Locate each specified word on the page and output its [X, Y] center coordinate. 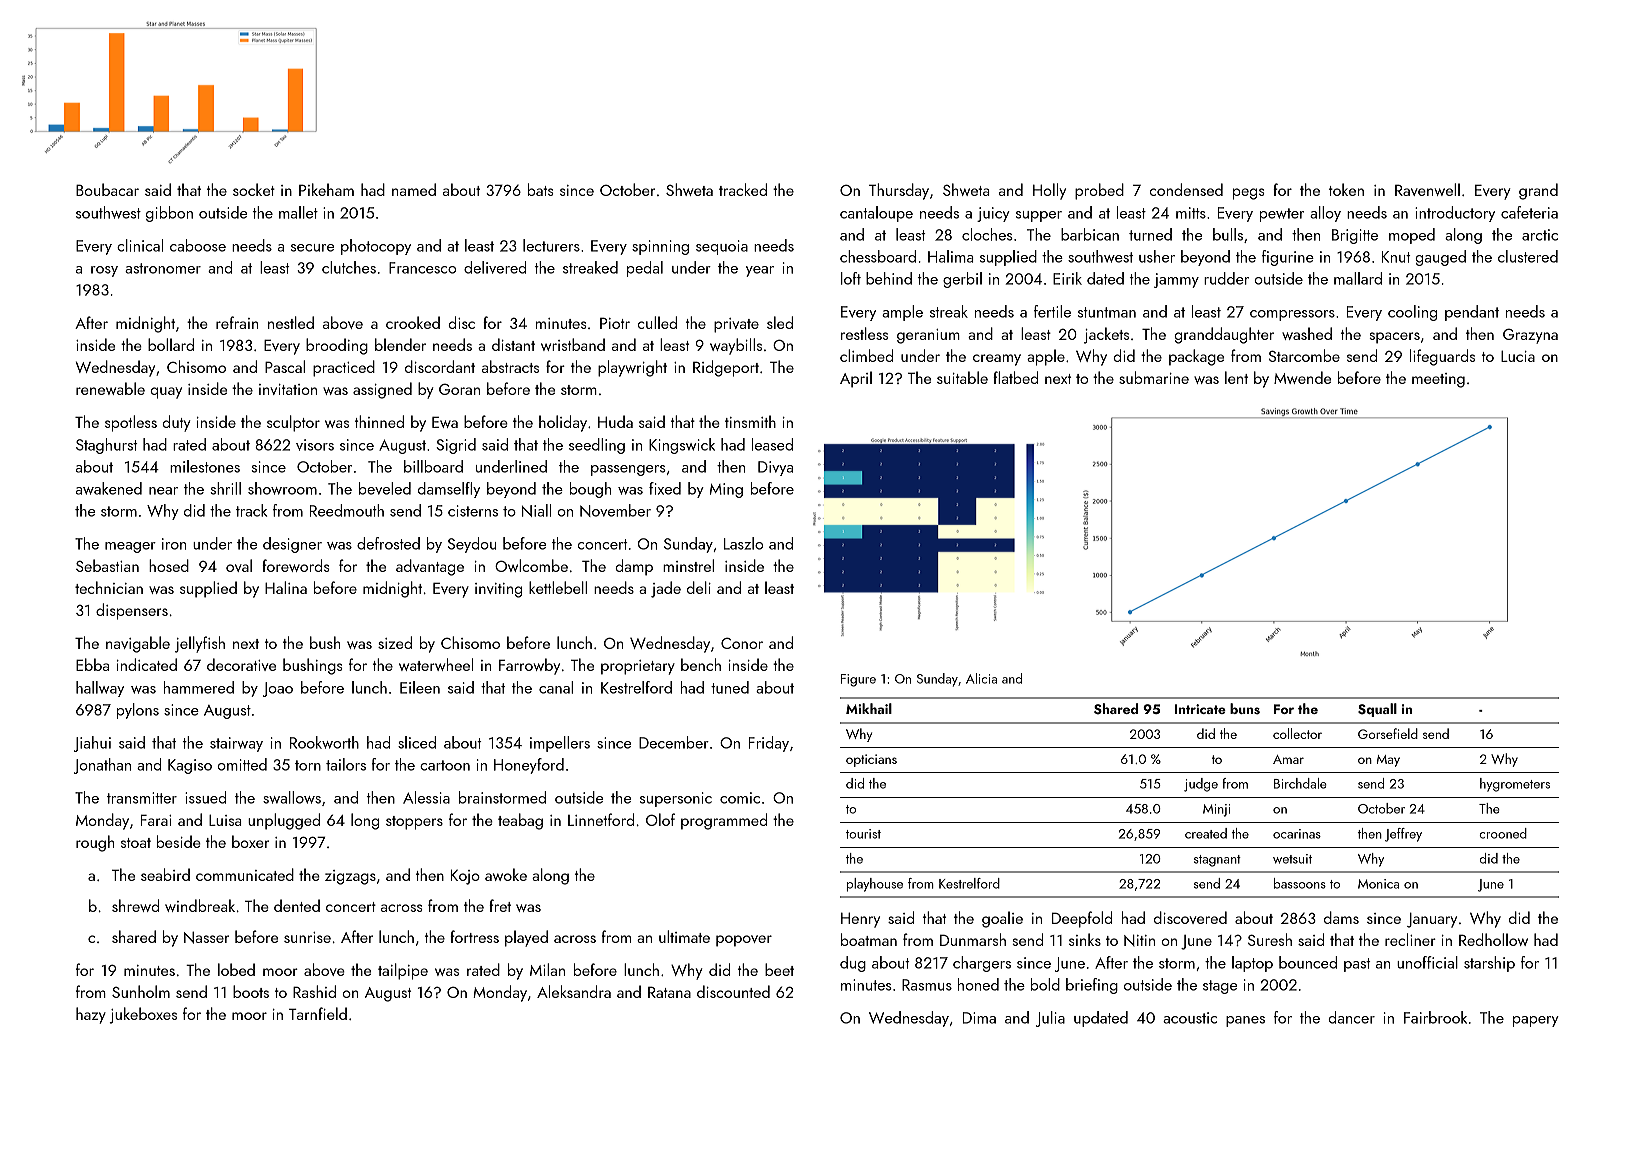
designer [292, 545]
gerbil [962, 280]
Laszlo [743, 543]
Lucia [1518, 356]
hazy [91, 1015]
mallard [1358, 278]
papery [1536, 1021]
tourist [863, 834]
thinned [379, 421]
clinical [140, 245]
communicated [245, 874]
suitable [962, 377]
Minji [1216, 810]
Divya [775, 468]
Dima [979, 1018]
